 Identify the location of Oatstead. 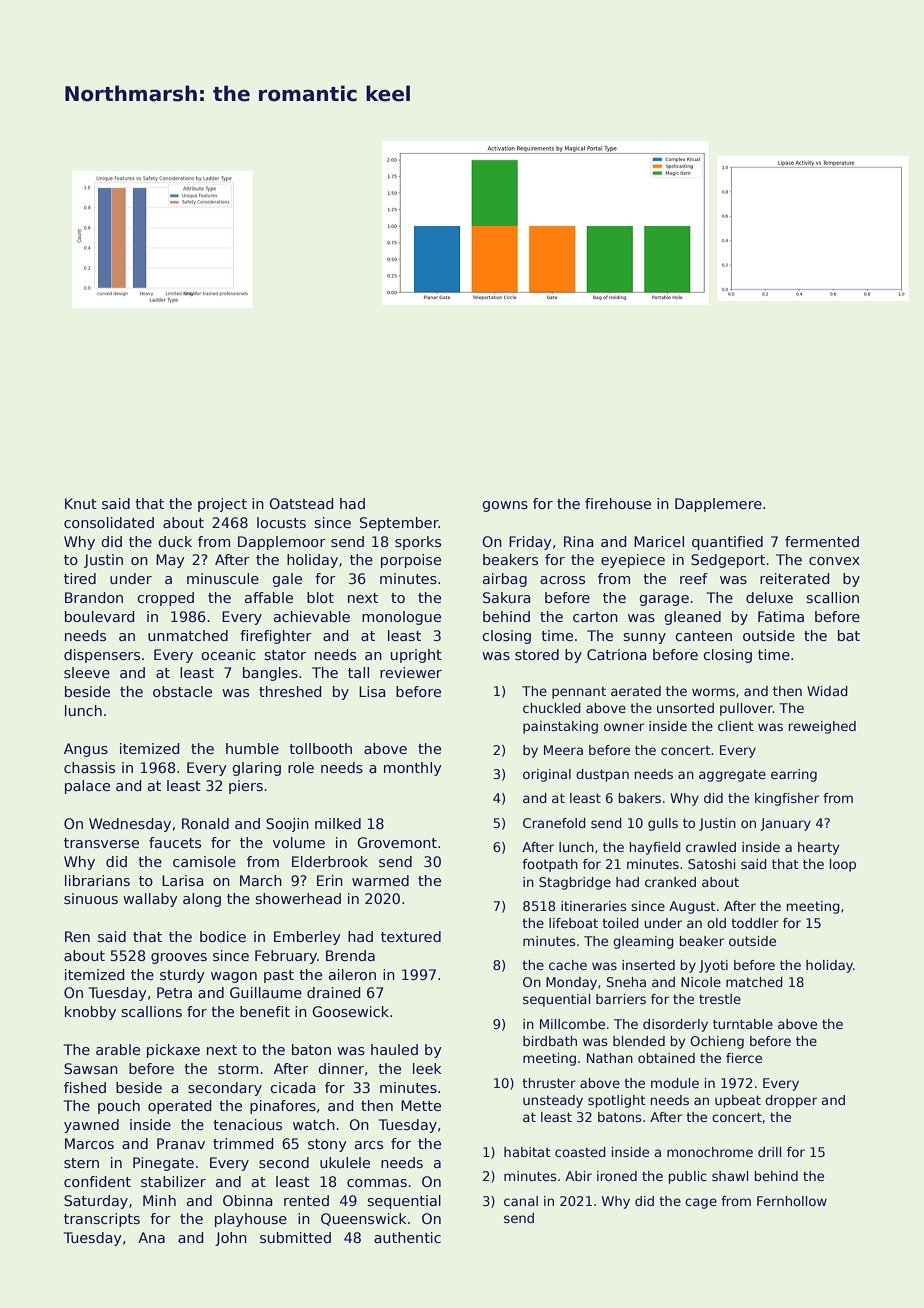
(301, 503).
